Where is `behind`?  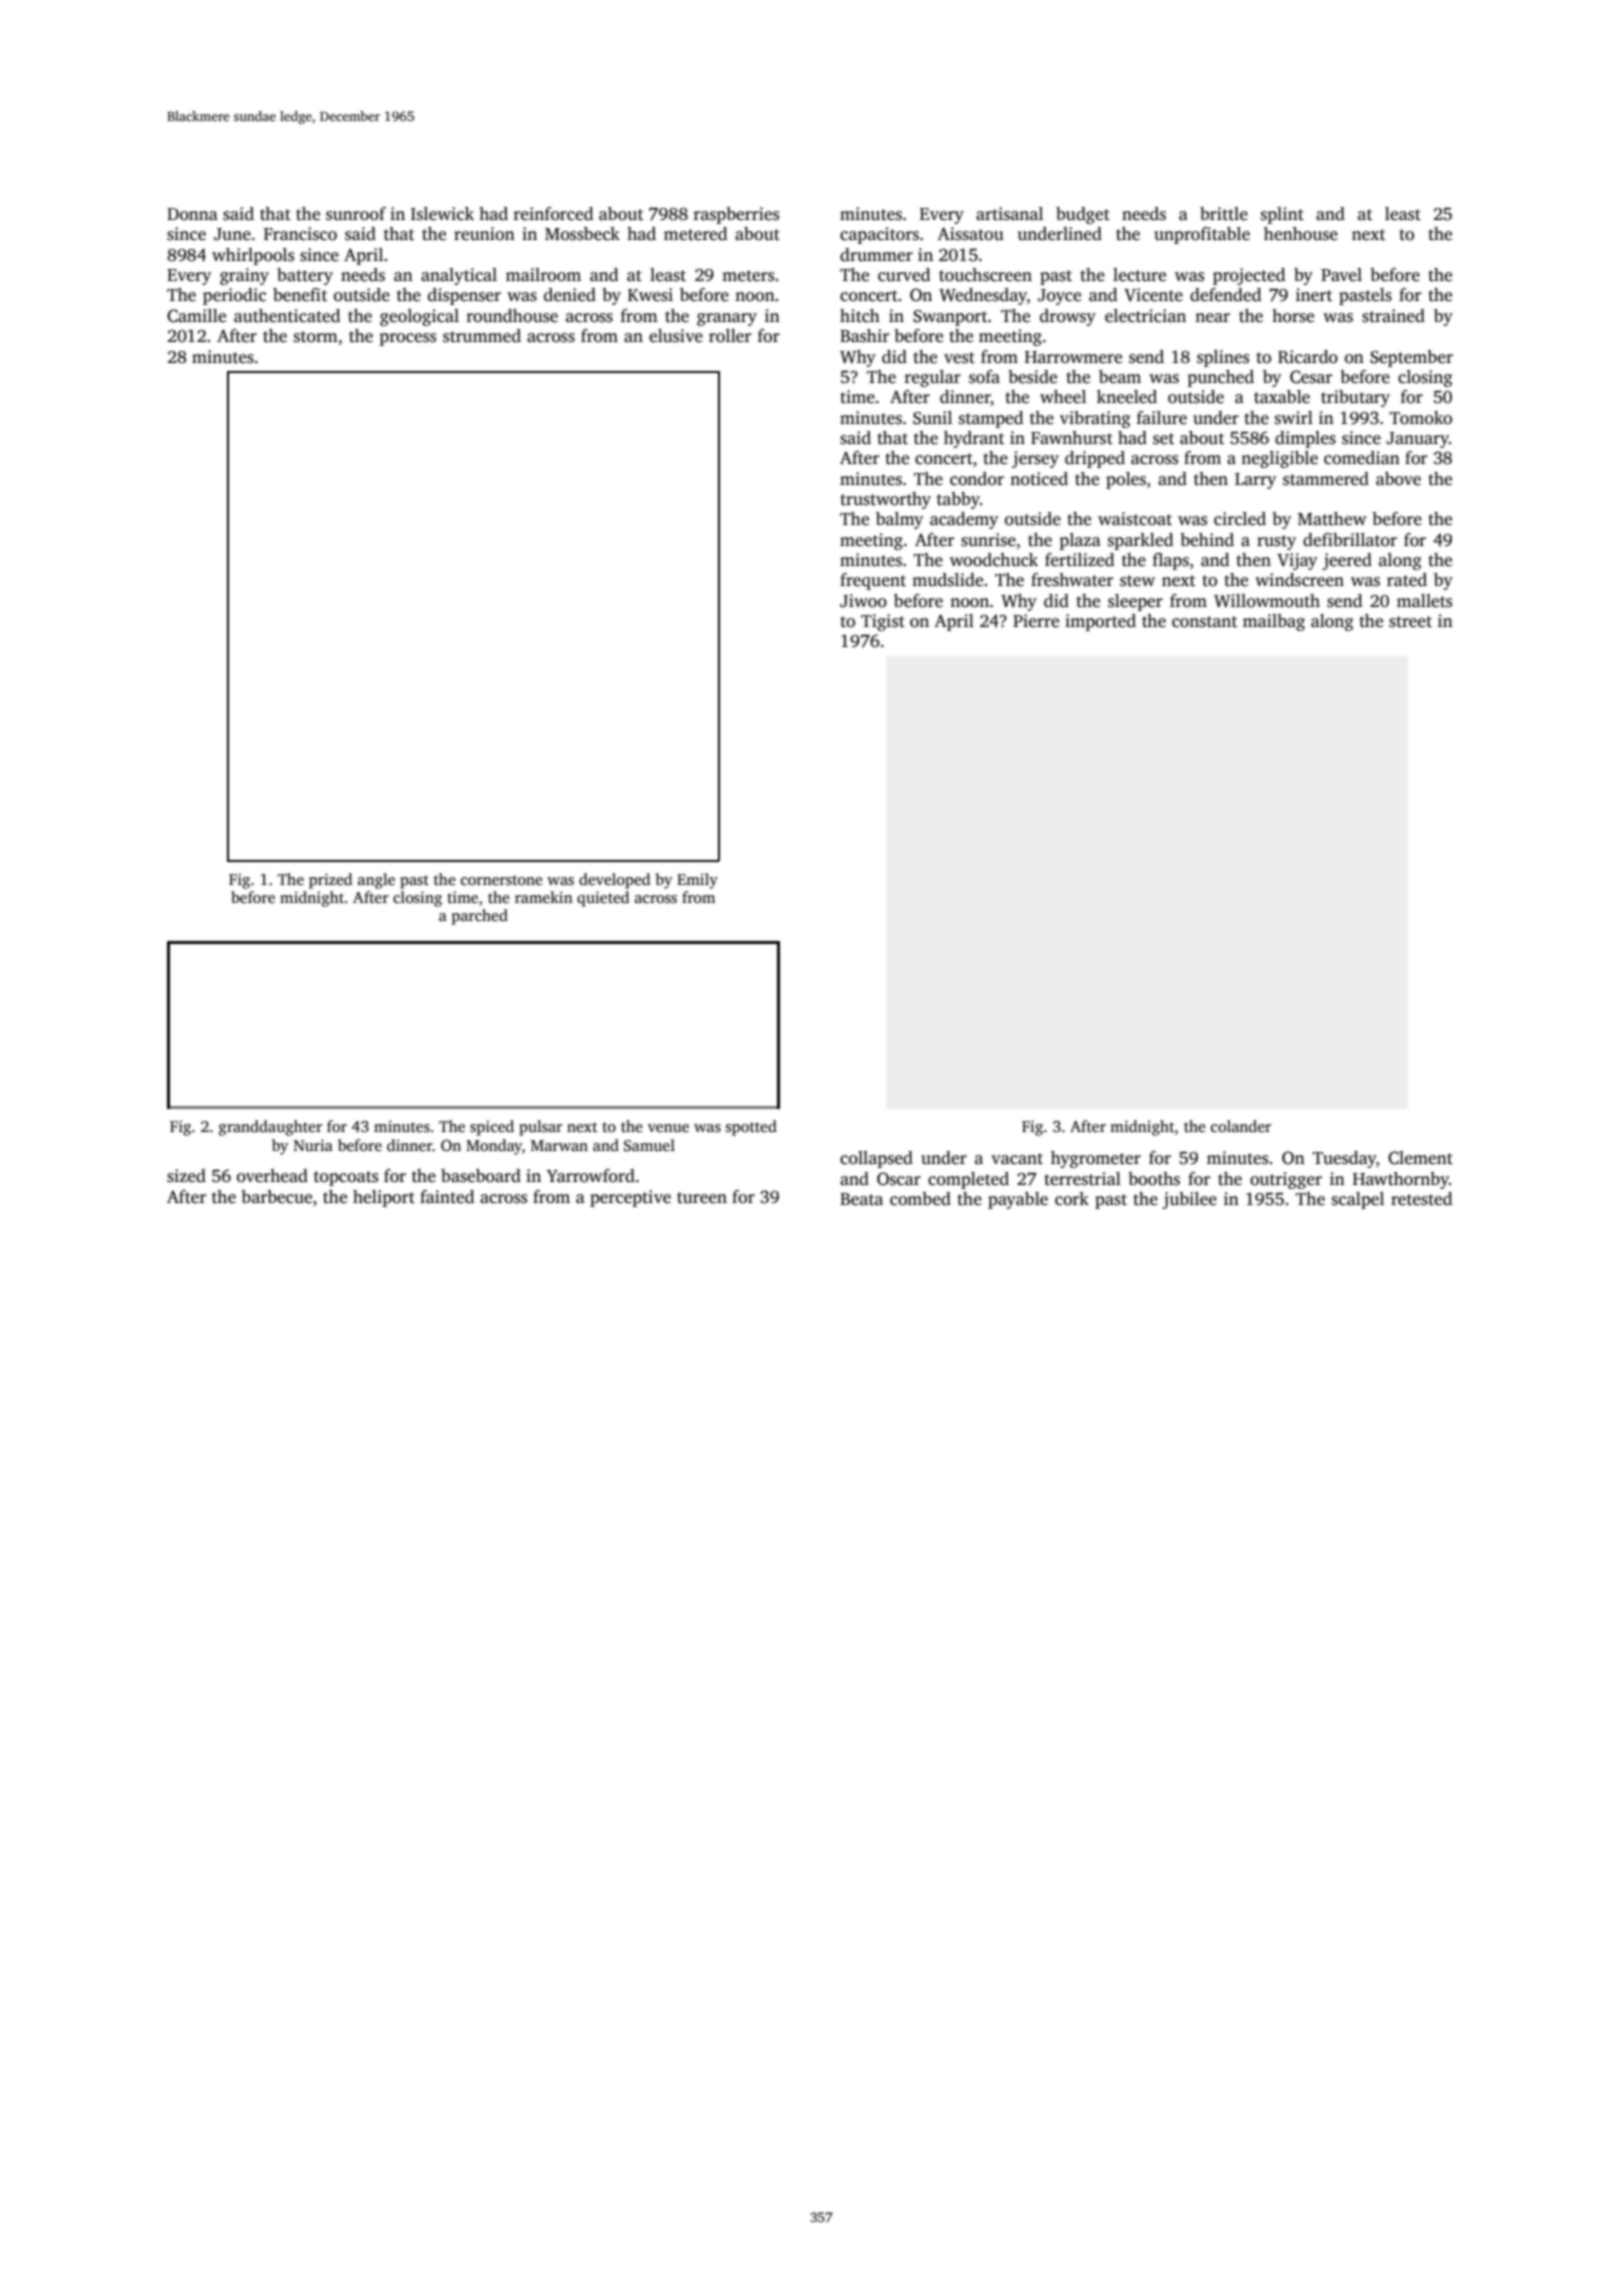 behind is located at coordinates (1207, 540).
